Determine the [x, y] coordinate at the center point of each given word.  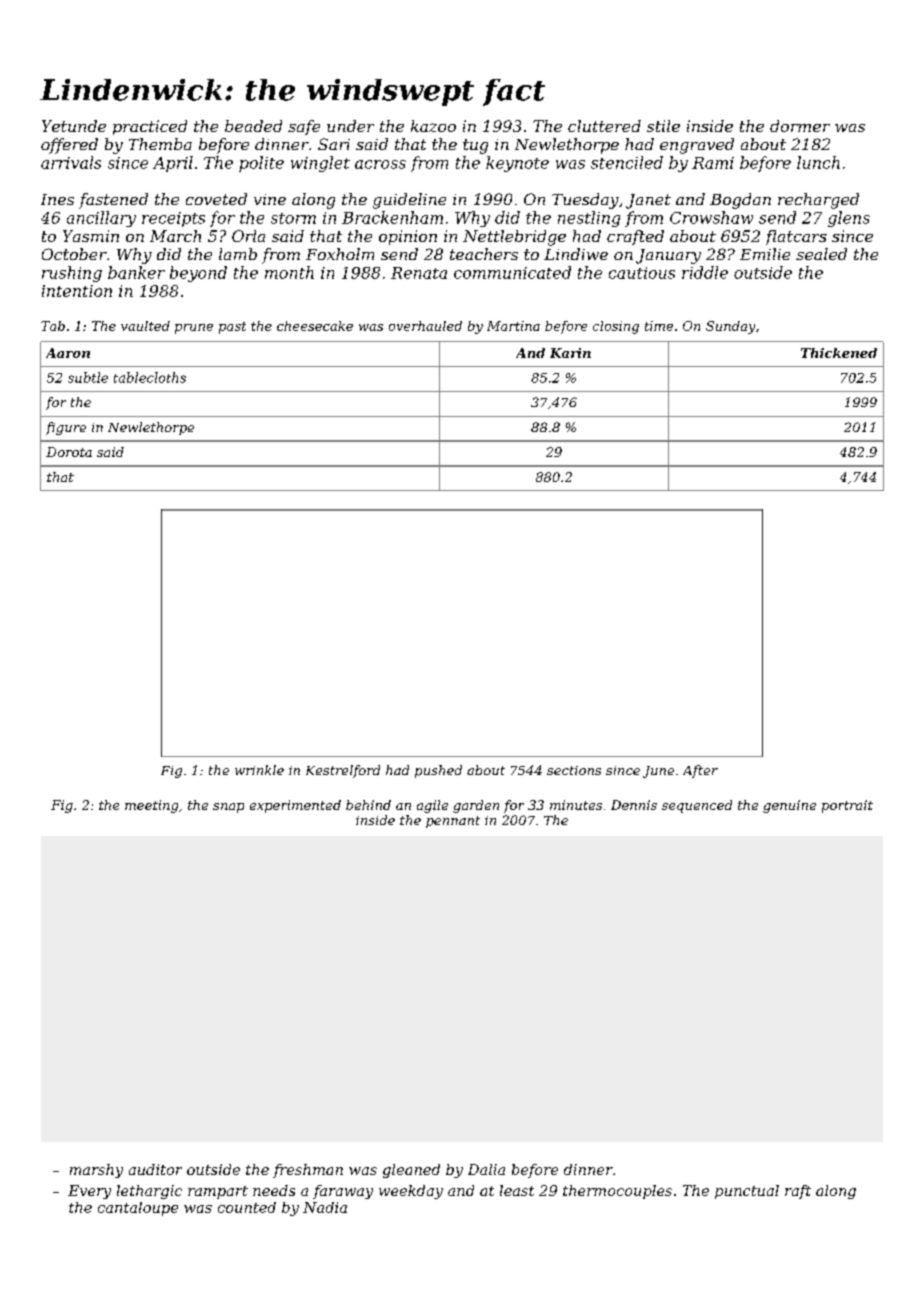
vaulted [145, 326]
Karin [570, 353]
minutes [576, 805]
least [517, 1190]
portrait [847, 806]
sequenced [697, 806]
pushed [438, 771]
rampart [218, 1192]
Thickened [839, 353]
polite [261, 164]
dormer [800, 126]
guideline [409, 201]
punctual [747, 1192]
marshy [96, 1171]
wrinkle [259, 770]
